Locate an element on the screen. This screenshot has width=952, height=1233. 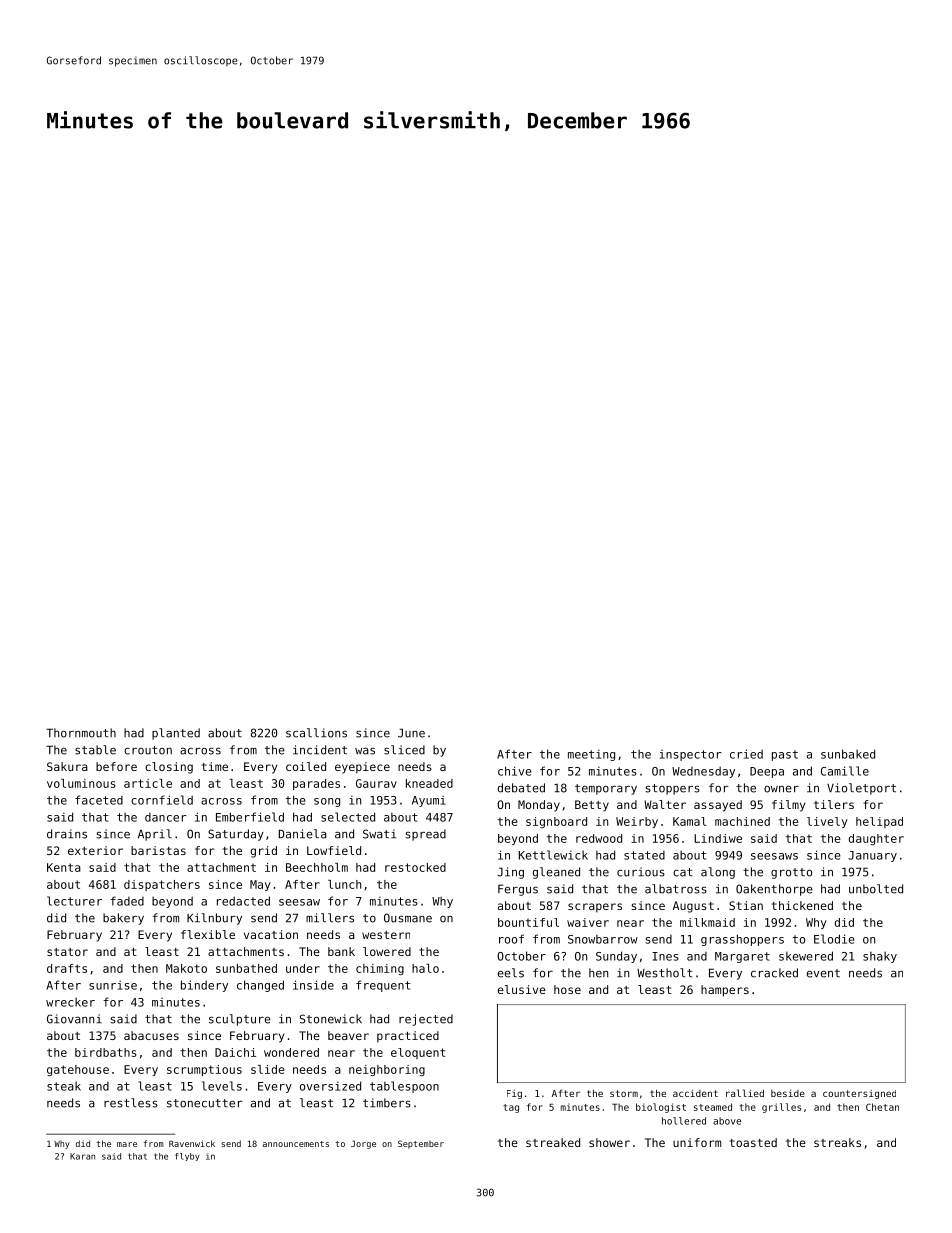
Sakura is located at coordinates (67, 766).
